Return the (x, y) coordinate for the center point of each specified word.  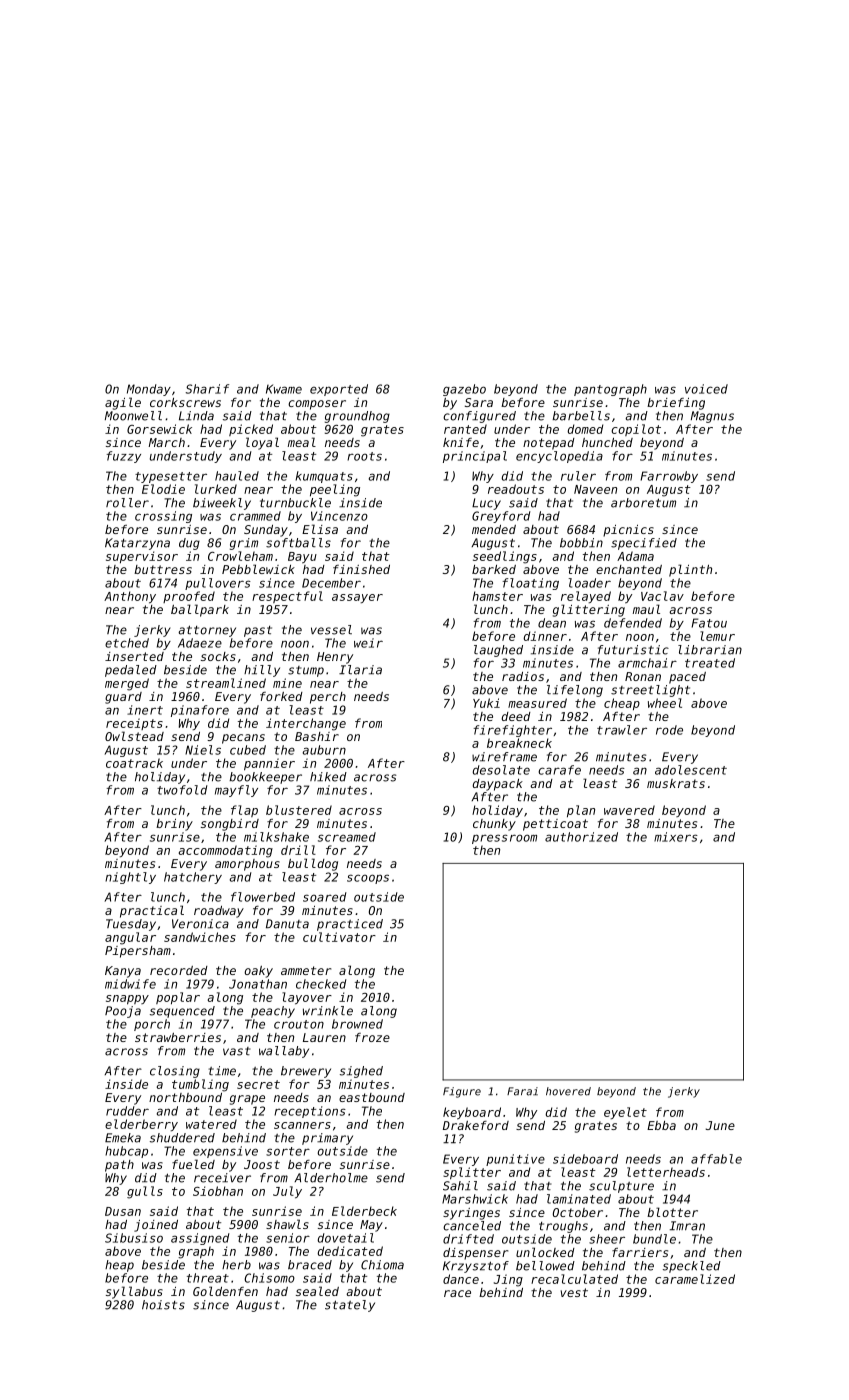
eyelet (625, 1113)
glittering (589, 610)
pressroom (504, 839)
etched (127, 643)
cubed (248, 750)
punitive (515, 1160)
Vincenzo (339, 516)
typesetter (171, 477)
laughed (498, 651)
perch (328, 698)
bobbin (581, 543)
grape (247, 1100)
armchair (647, 663)
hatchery (193, 878)
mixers (676, 837)
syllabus (134, 1292)
